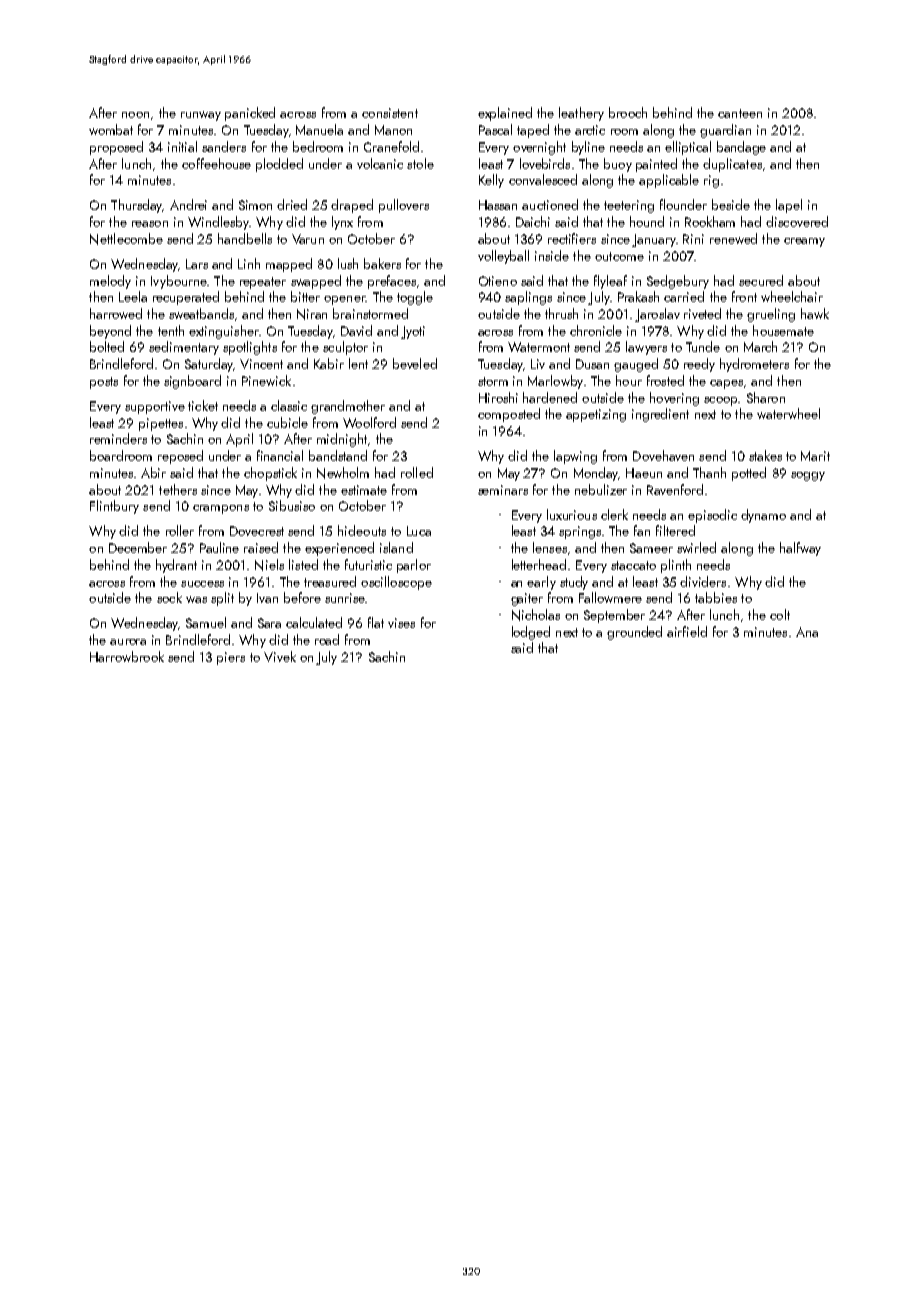  What do you see at coordinates (180, 530) in the screenshot?
I see `roller` at bounding box center [180, 530].
